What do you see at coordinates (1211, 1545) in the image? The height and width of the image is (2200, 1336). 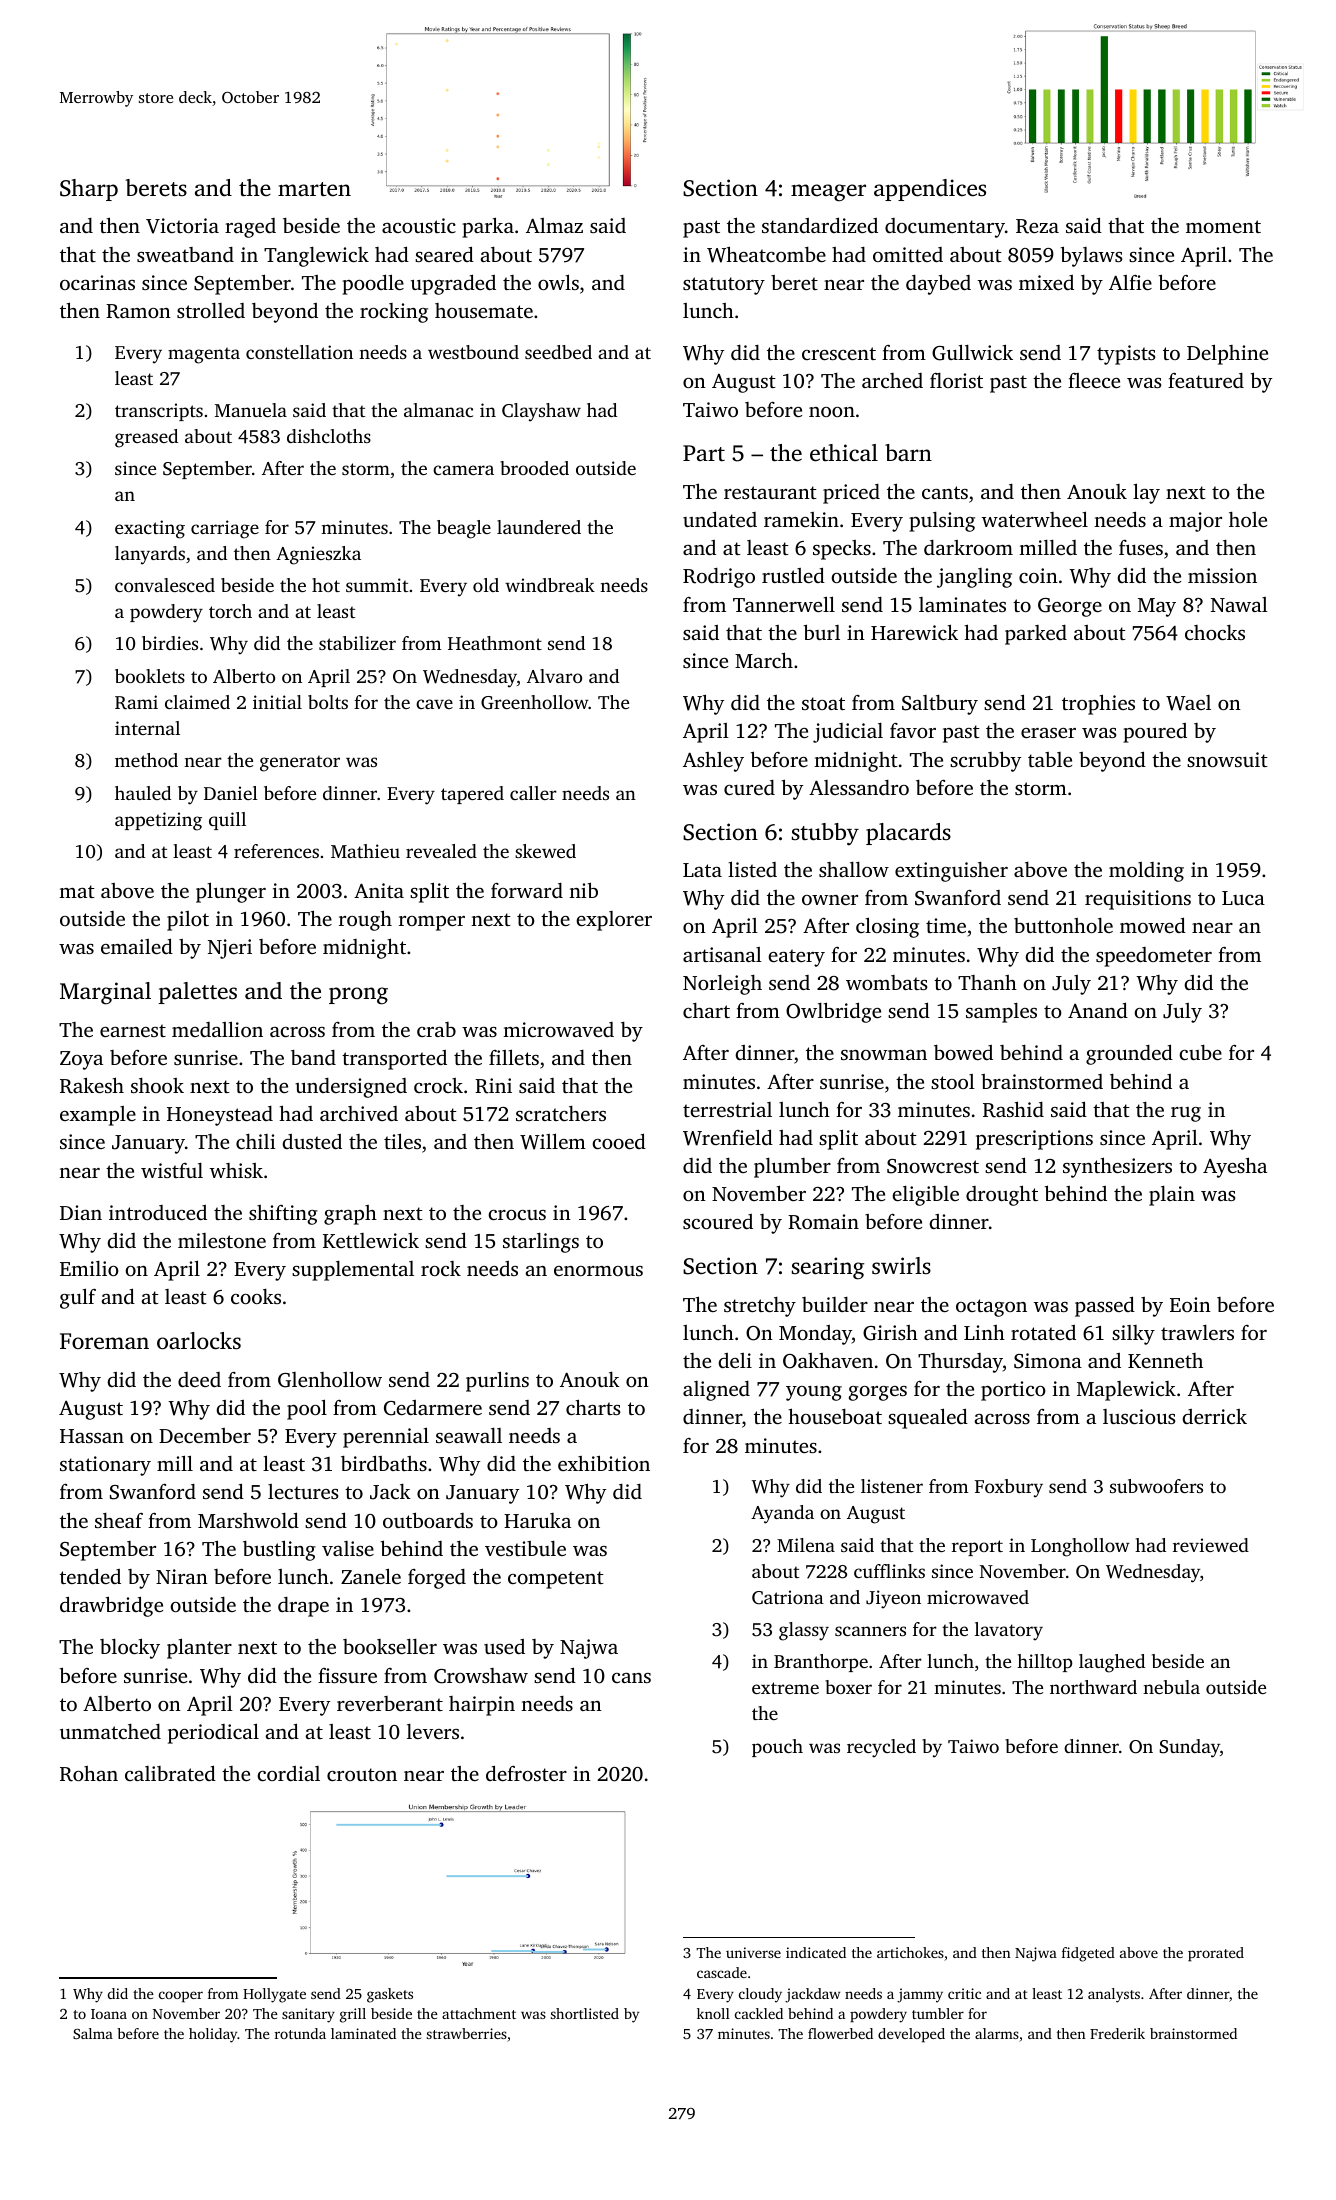 I see `reviewed` at bounding box center [1211, 1545].
